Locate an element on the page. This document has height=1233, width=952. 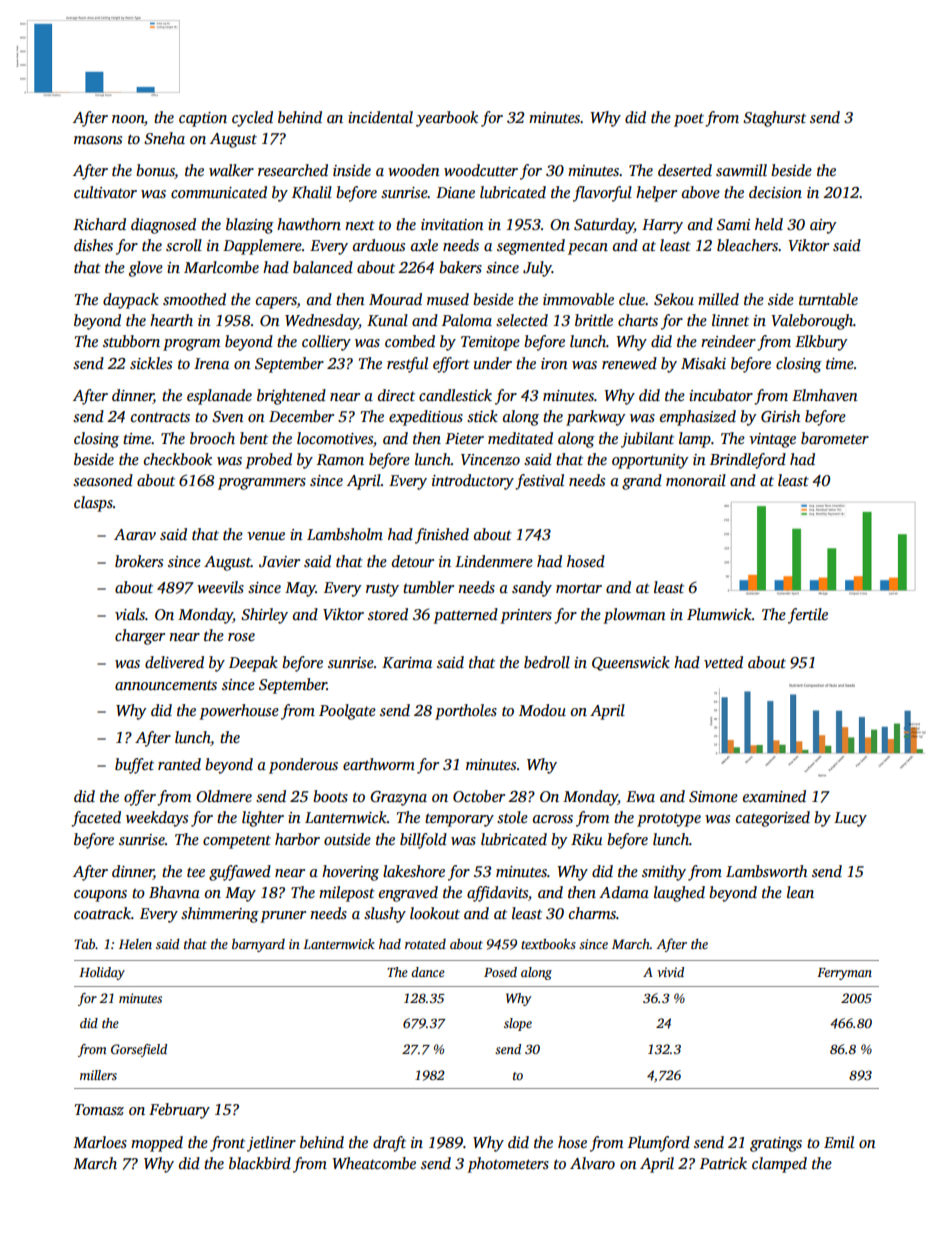
Holiday is located at coordinates (102, 973).
